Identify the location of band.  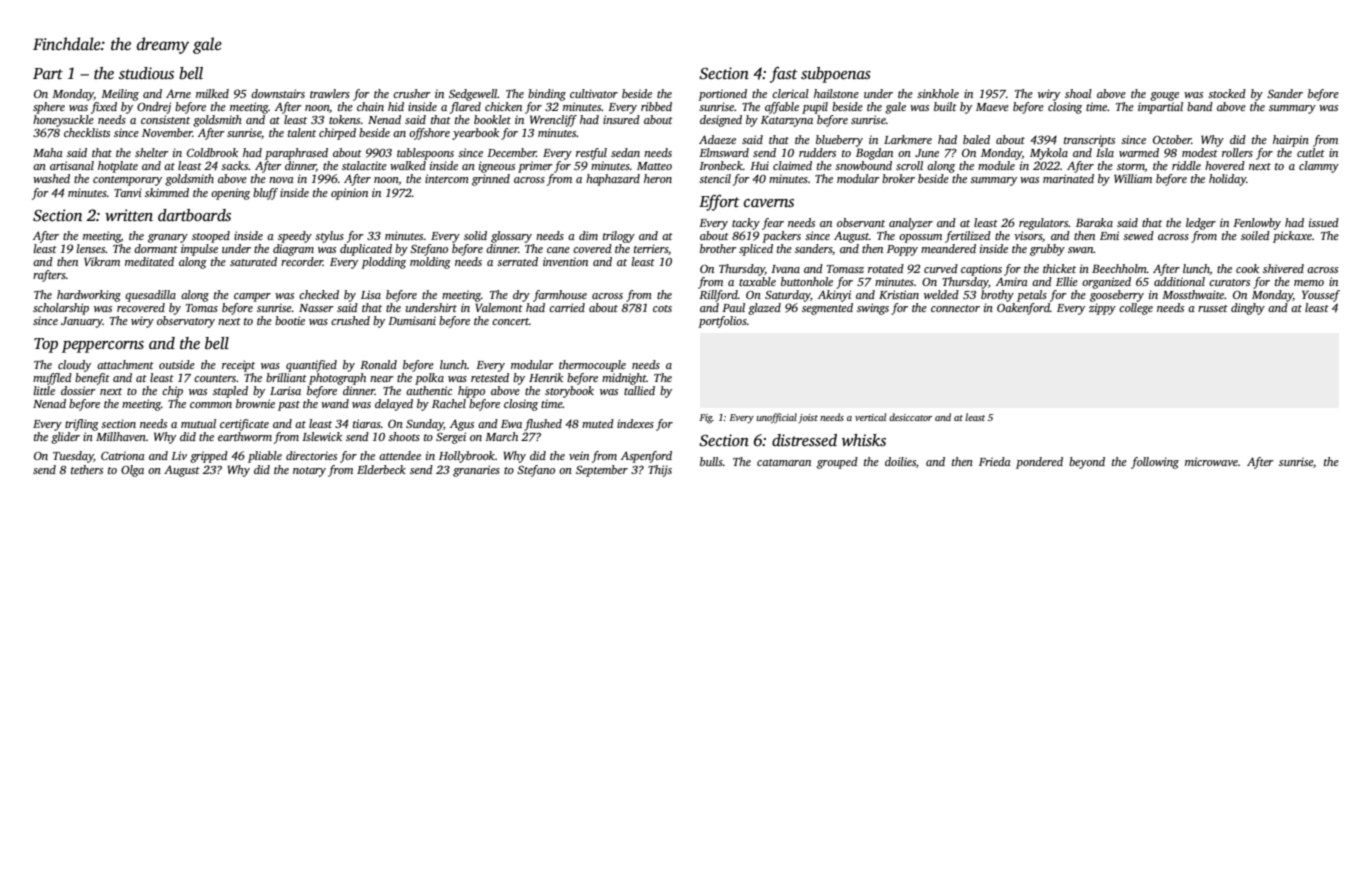
(1200, 106).
